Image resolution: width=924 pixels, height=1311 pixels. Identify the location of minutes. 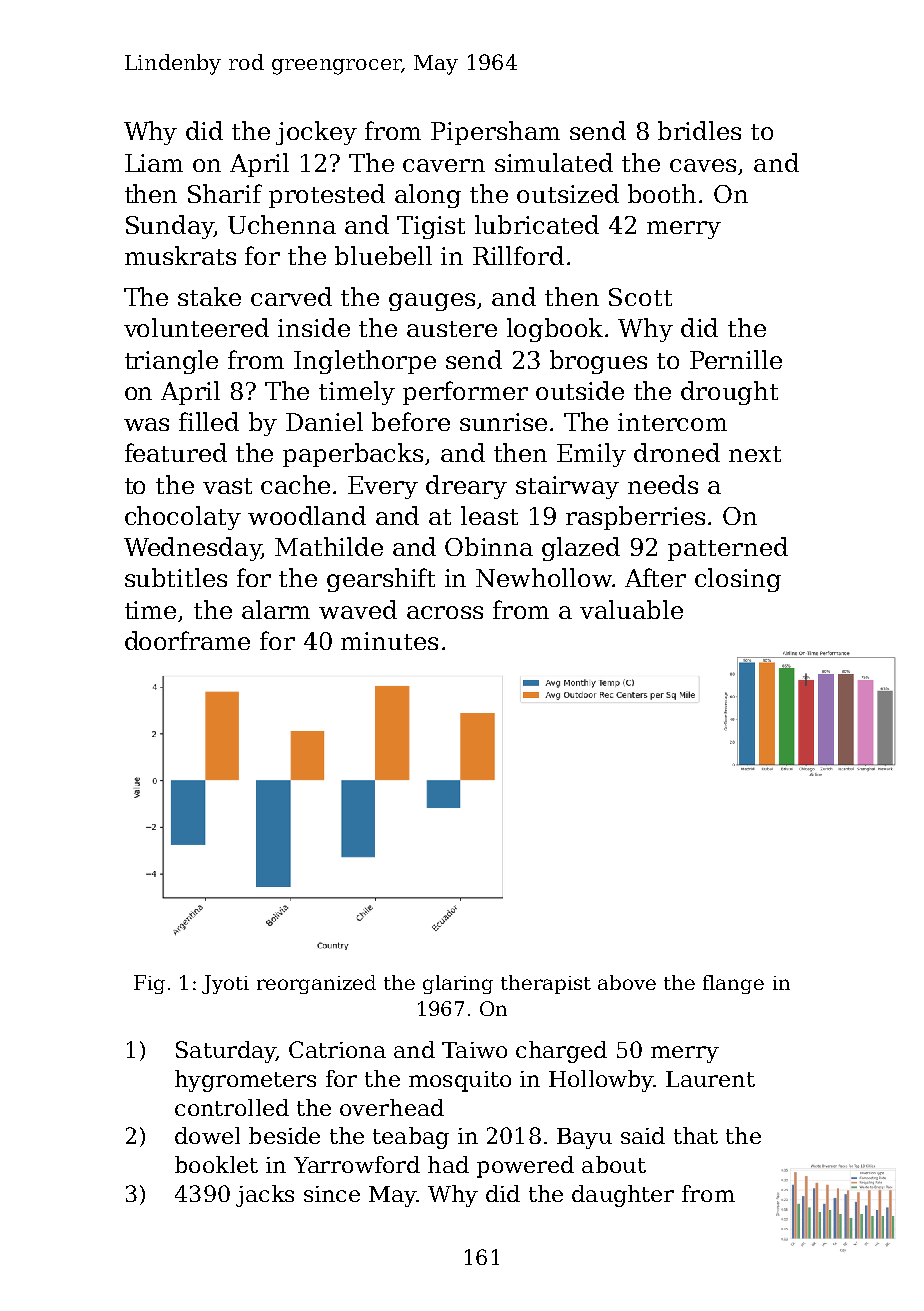
(389, 641).
